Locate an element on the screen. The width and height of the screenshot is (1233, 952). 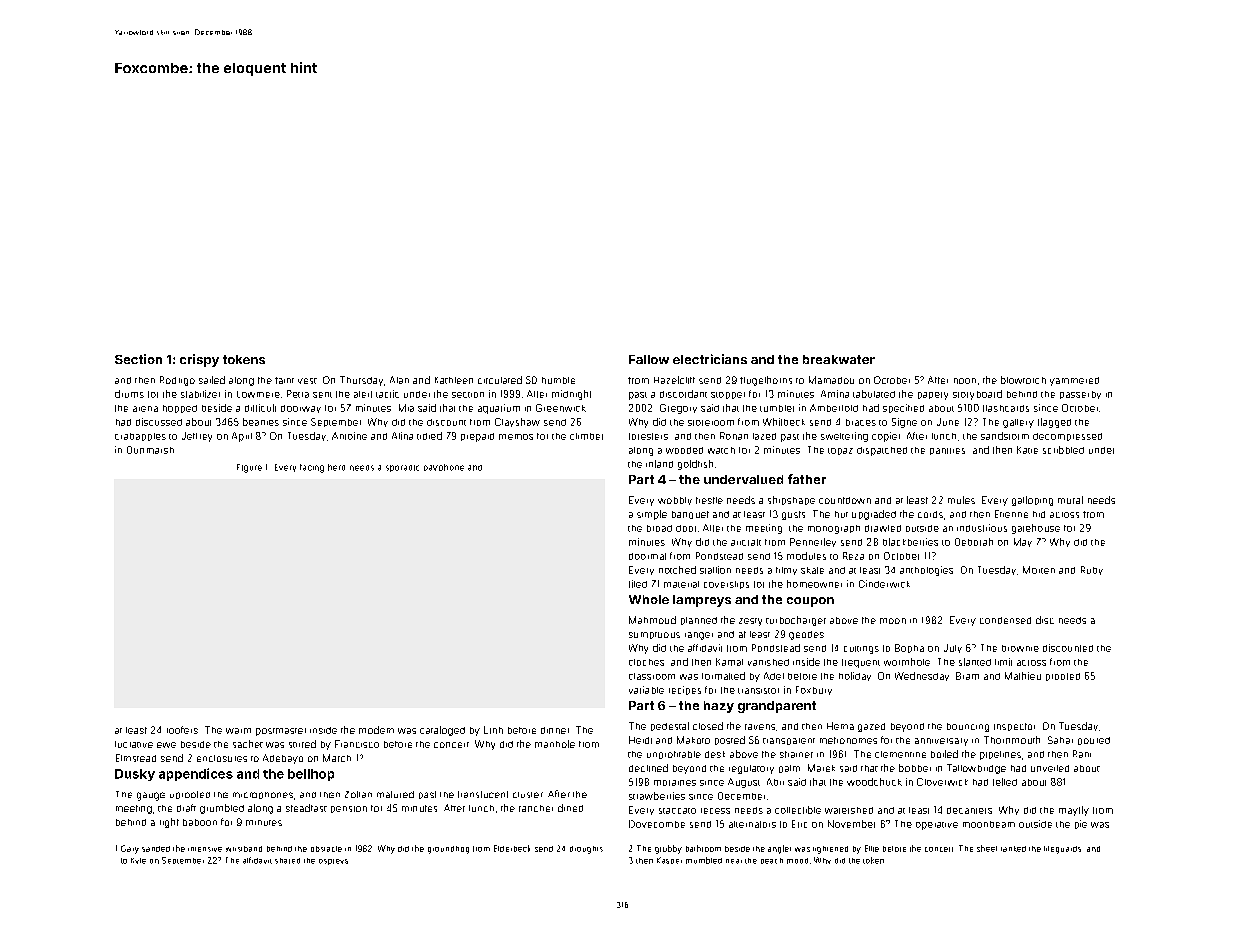
dined is located at coordinates (570, 808).
